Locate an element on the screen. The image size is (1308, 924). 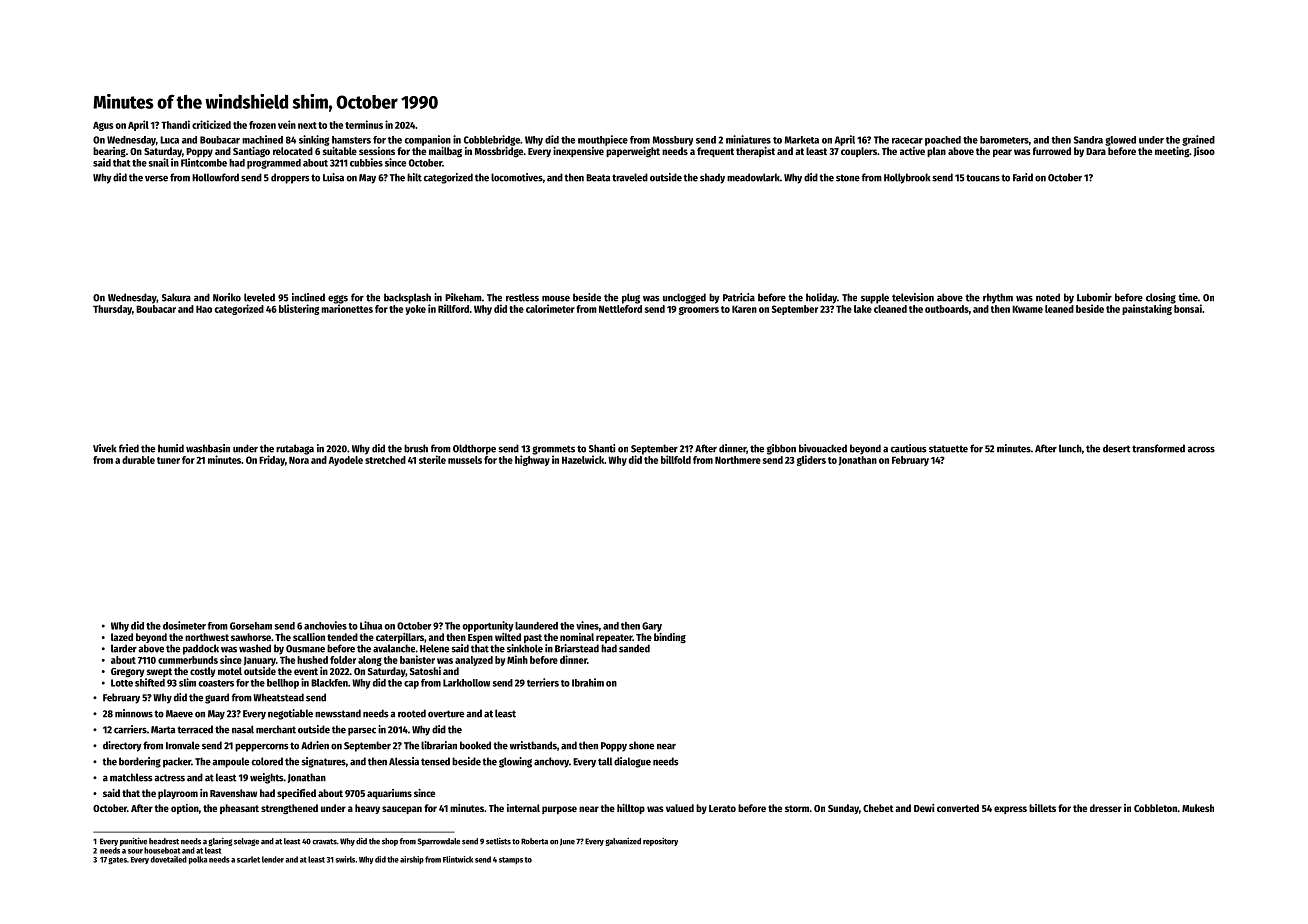
Gorseham is located at coordinates (251, 626).
